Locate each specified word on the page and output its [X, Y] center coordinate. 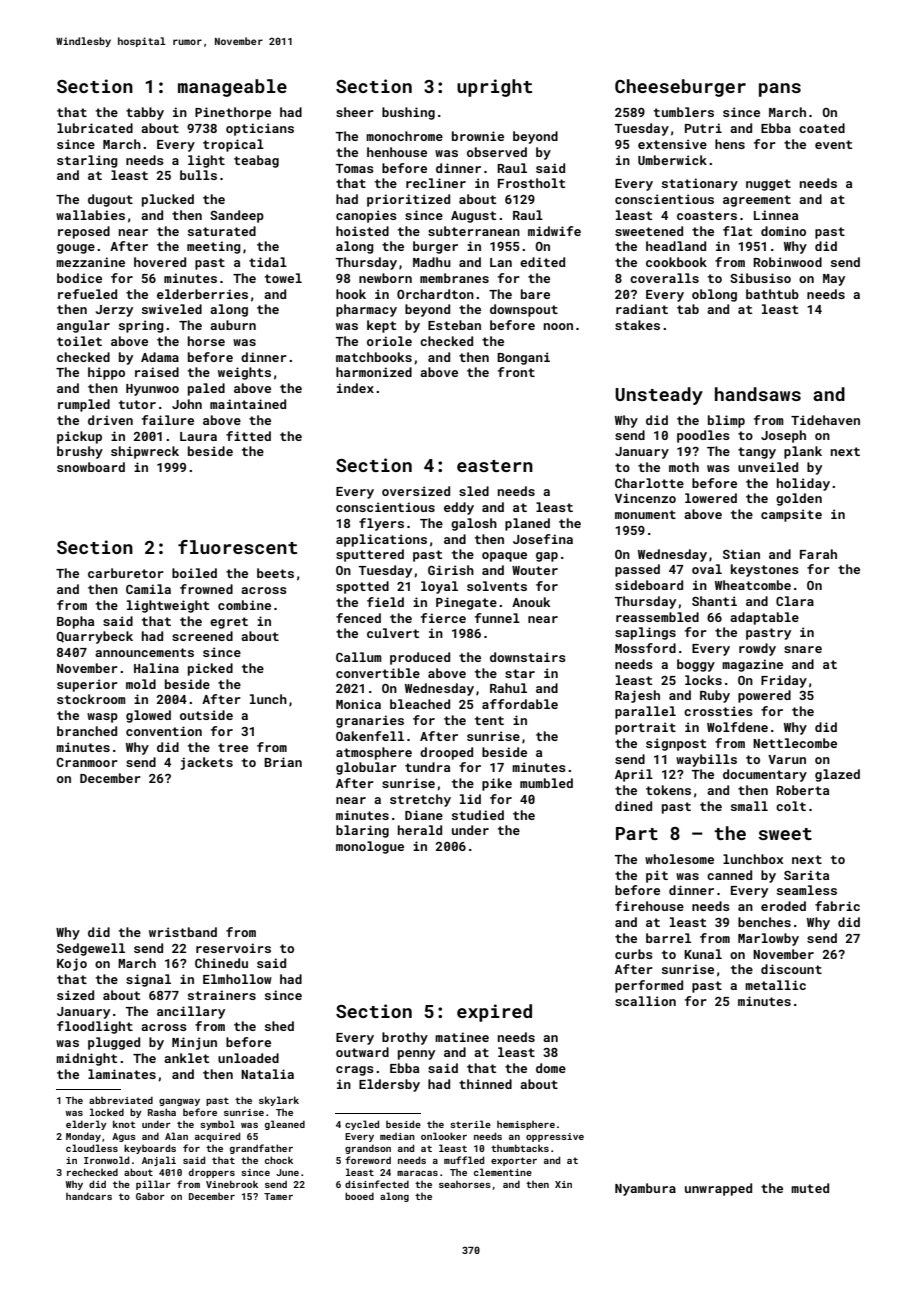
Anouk [531, 602]
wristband [183, 932]
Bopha [75, 622]
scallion [645, 1001]
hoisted [362, 231]
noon [558, 326]
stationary [700, 184]
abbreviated [121, 1100]
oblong [714, 295]
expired [494, 1013]
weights [244, 373]
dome [551, 1068]
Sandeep [237, 216]
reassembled [657, 617]
